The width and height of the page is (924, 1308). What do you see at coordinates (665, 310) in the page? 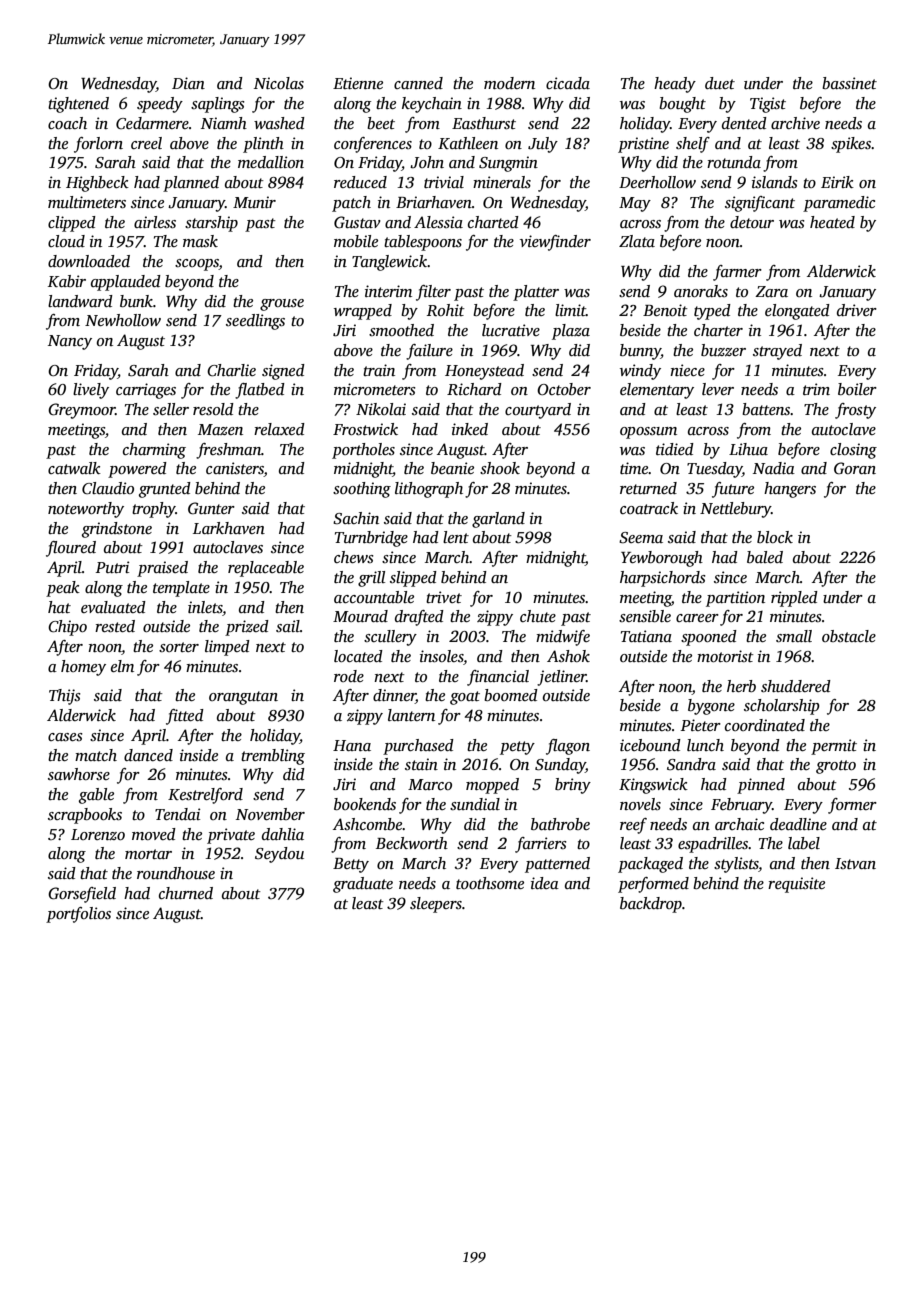
I see `Benoit` at bounding box center [665, 310].
